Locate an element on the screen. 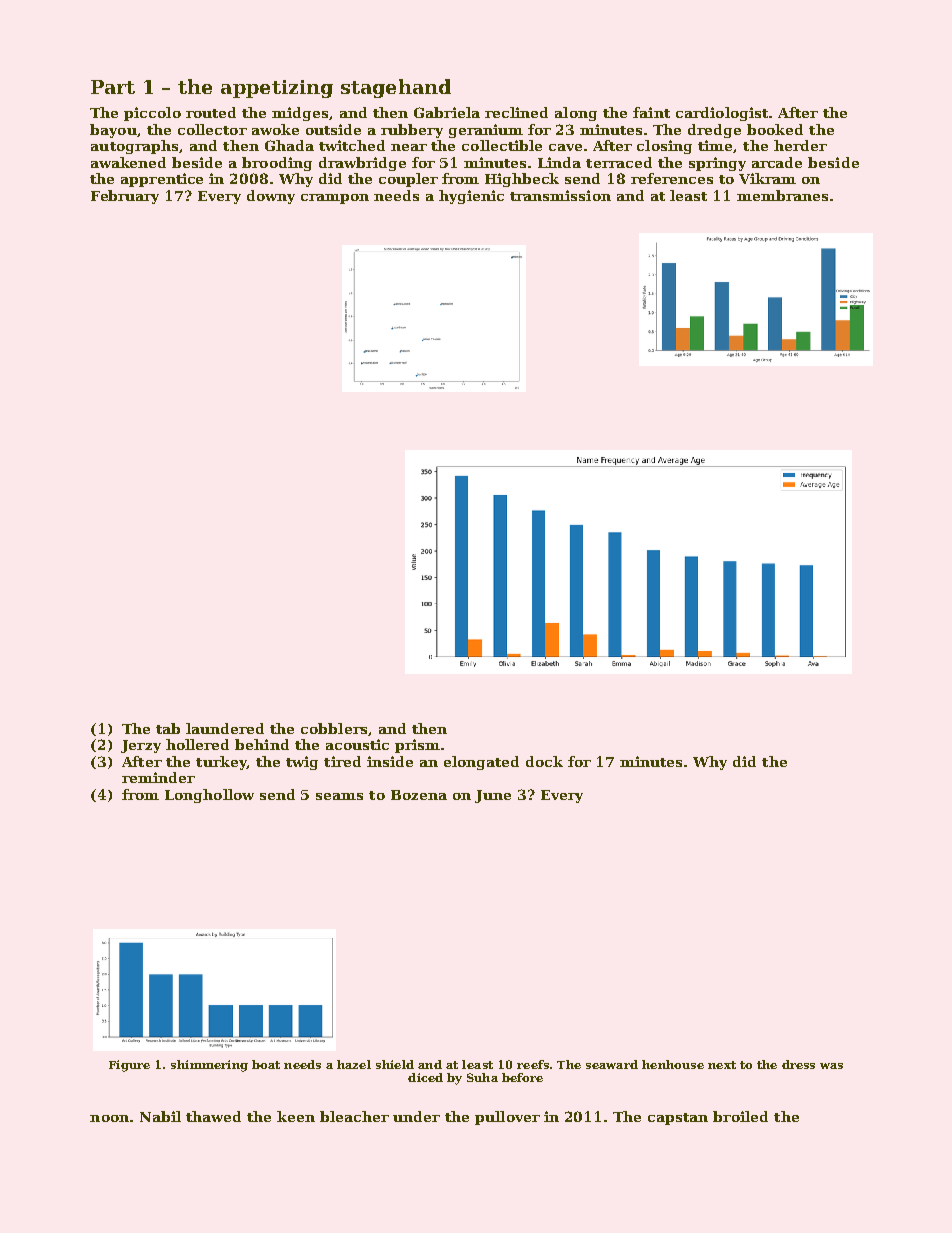 This screenshot has height=1233, width=952. dock is located at coordinates (544, 761).
